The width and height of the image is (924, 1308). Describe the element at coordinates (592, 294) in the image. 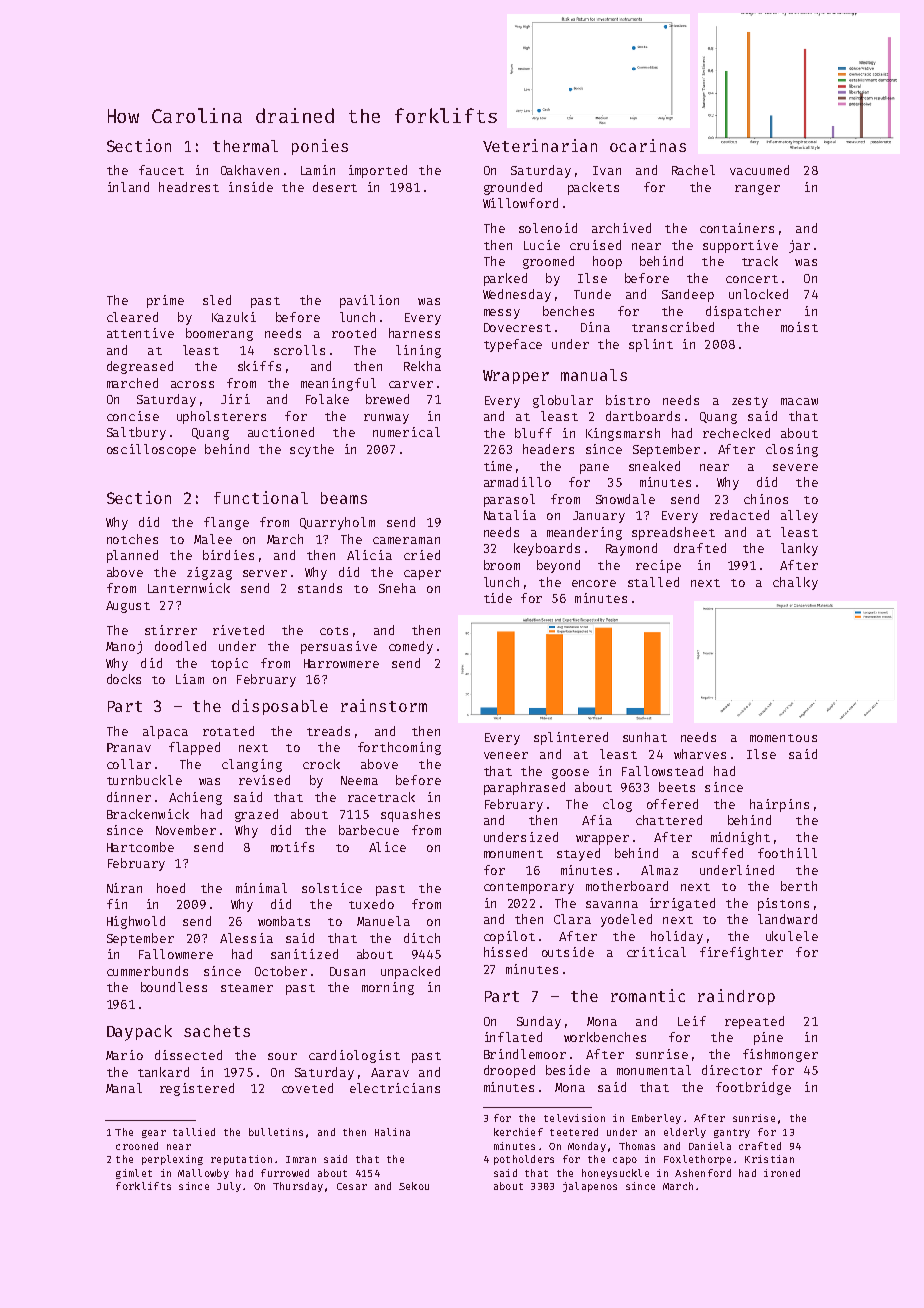

I see `Tunde` at that location.
